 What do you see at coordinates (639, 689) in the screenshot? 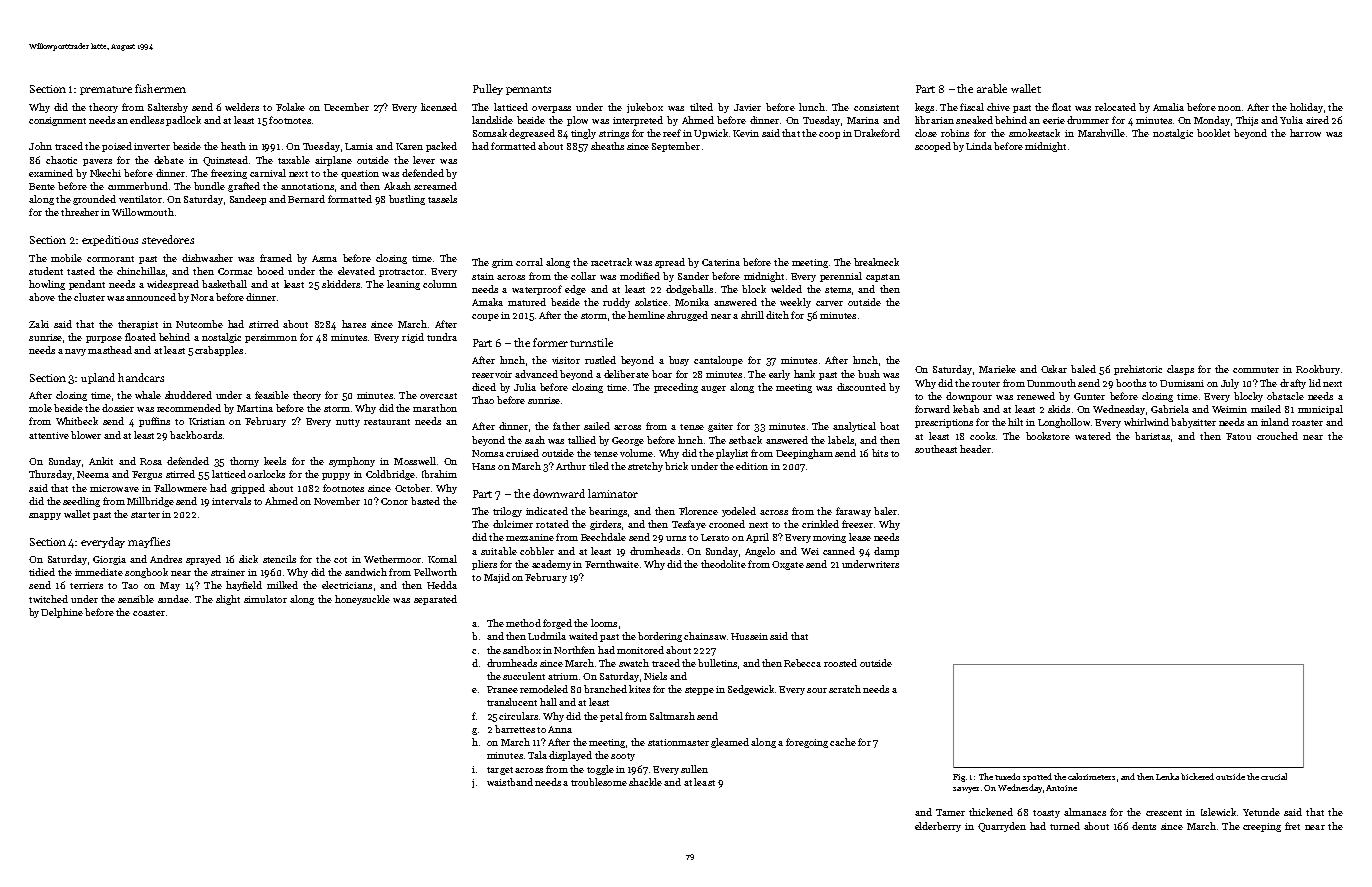
I see `kites` at bounding box center [639, 689].
